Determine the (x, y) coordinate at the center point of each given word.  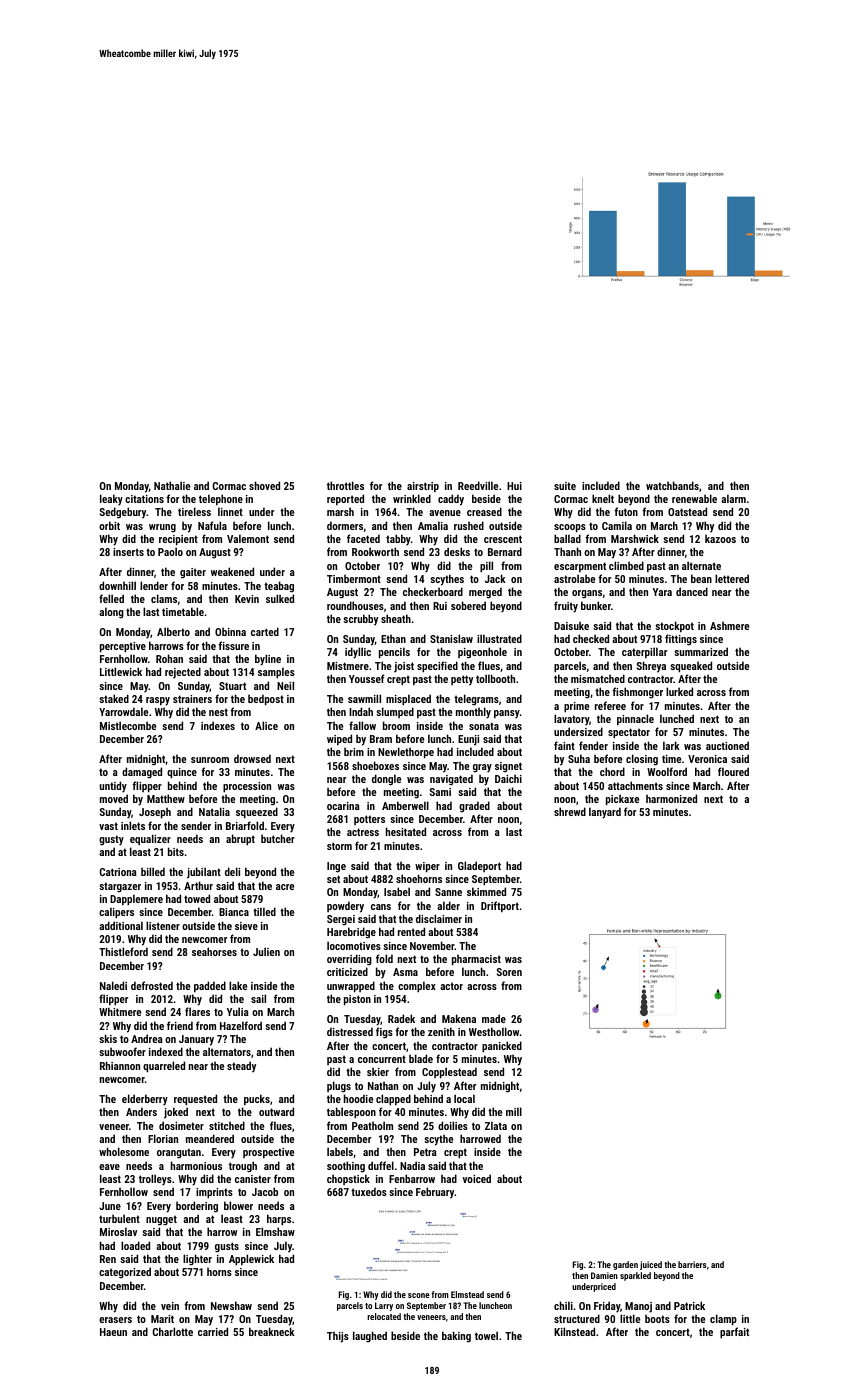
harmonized (671, 798)
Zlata (496, 1125)
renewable (694, 498)
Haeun (113, 1332)
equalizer (150, 839)
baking (456, 1337)
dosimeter (181, 1125)
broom (396, 725)
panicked (502, 1047)
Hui (514, 486)
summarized (701, 651)
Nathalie (172, 485)
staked (114, 698)
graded (474, 807)
